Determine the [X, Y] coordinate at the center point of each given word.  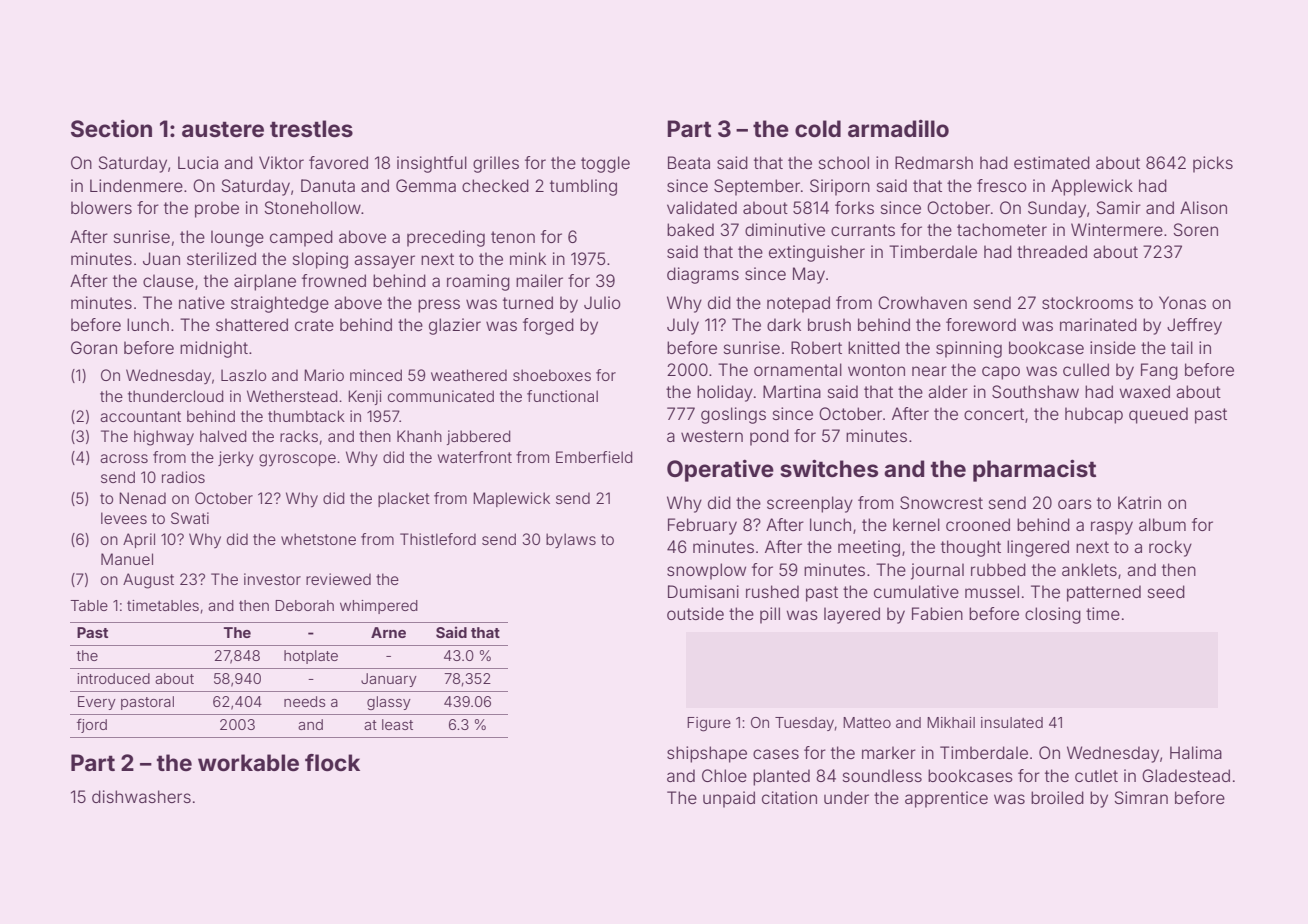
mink [528, 258]
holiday [725, 393]
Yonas [1182, 302]
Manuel [127, 559]
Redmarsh [934, 162]
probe [217, 209]
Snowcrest [941, 502]
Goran [94, 347]
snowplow [706, 571]
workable [248, 763]
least [397, 724]
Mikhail [951, 722]
